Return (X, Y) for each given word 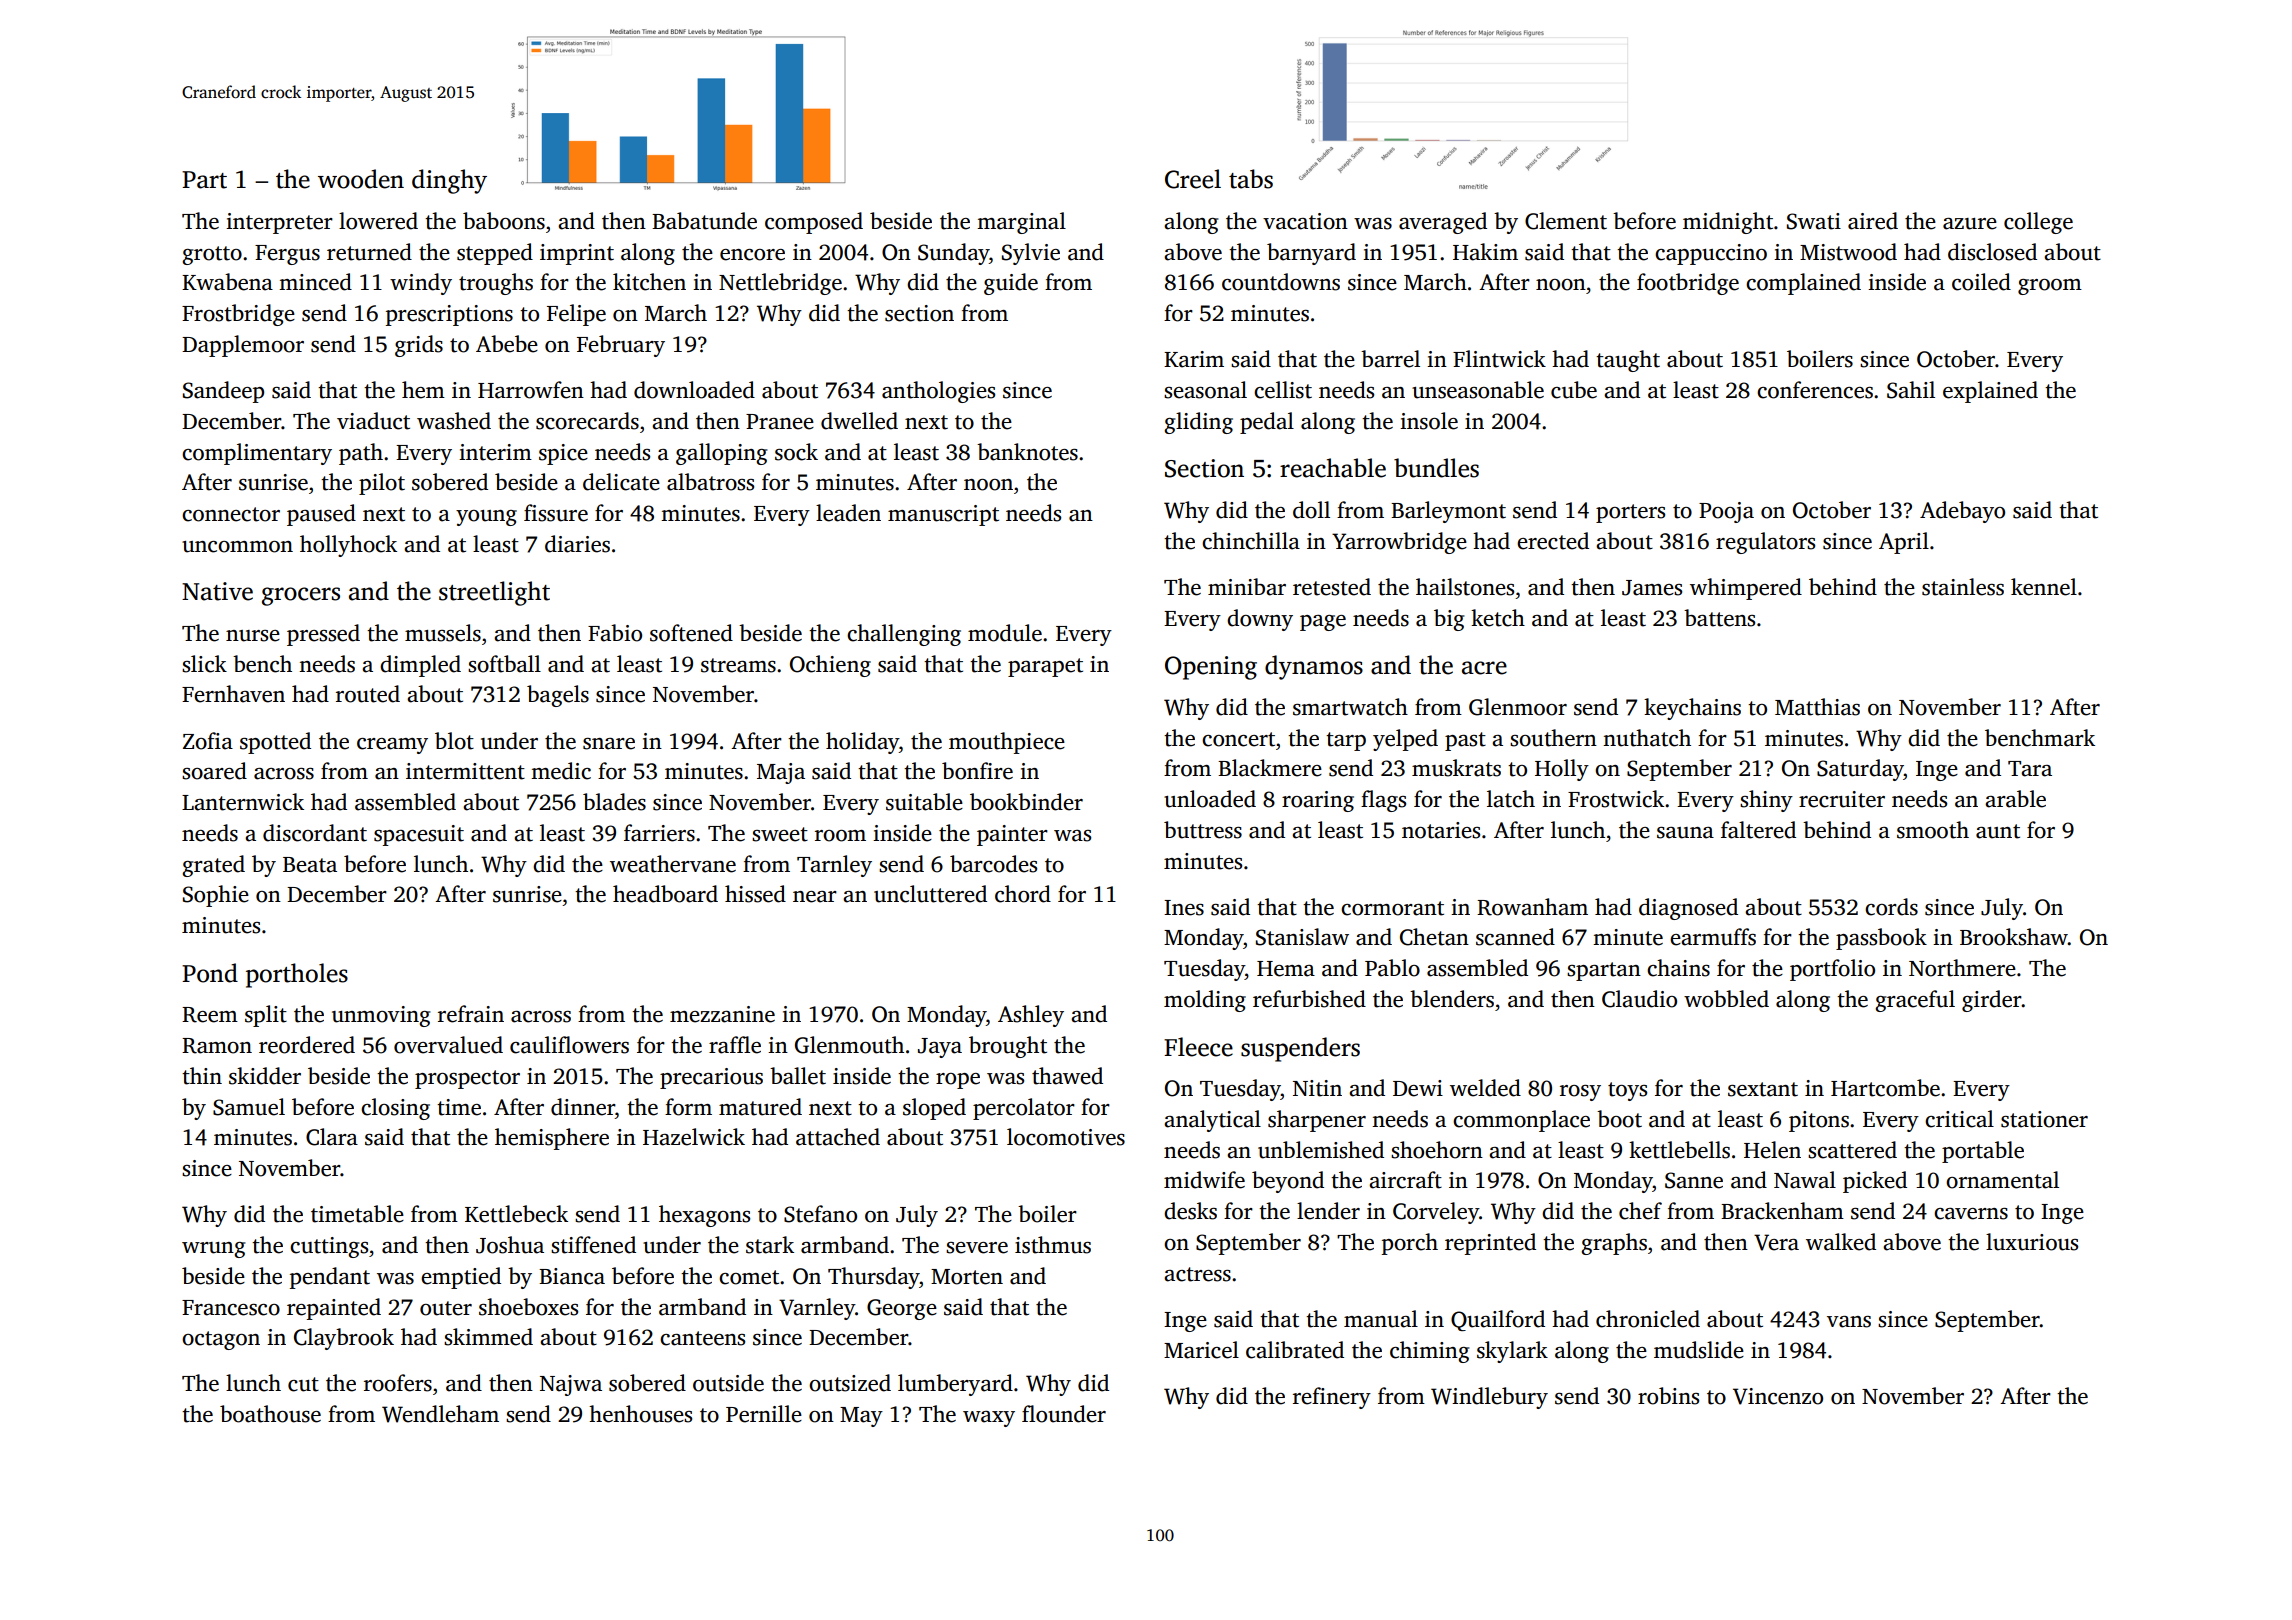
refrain (471, 1014)
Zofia (208, 741)
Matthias (1817, 707)
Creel (1193, 179)
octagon (221, 1340)
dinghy (449, 181)
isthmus (1053, 1245)
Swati (1814, 221)
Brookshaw (2014, 937)
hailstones (1465, 587)
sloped (934, 1109)
